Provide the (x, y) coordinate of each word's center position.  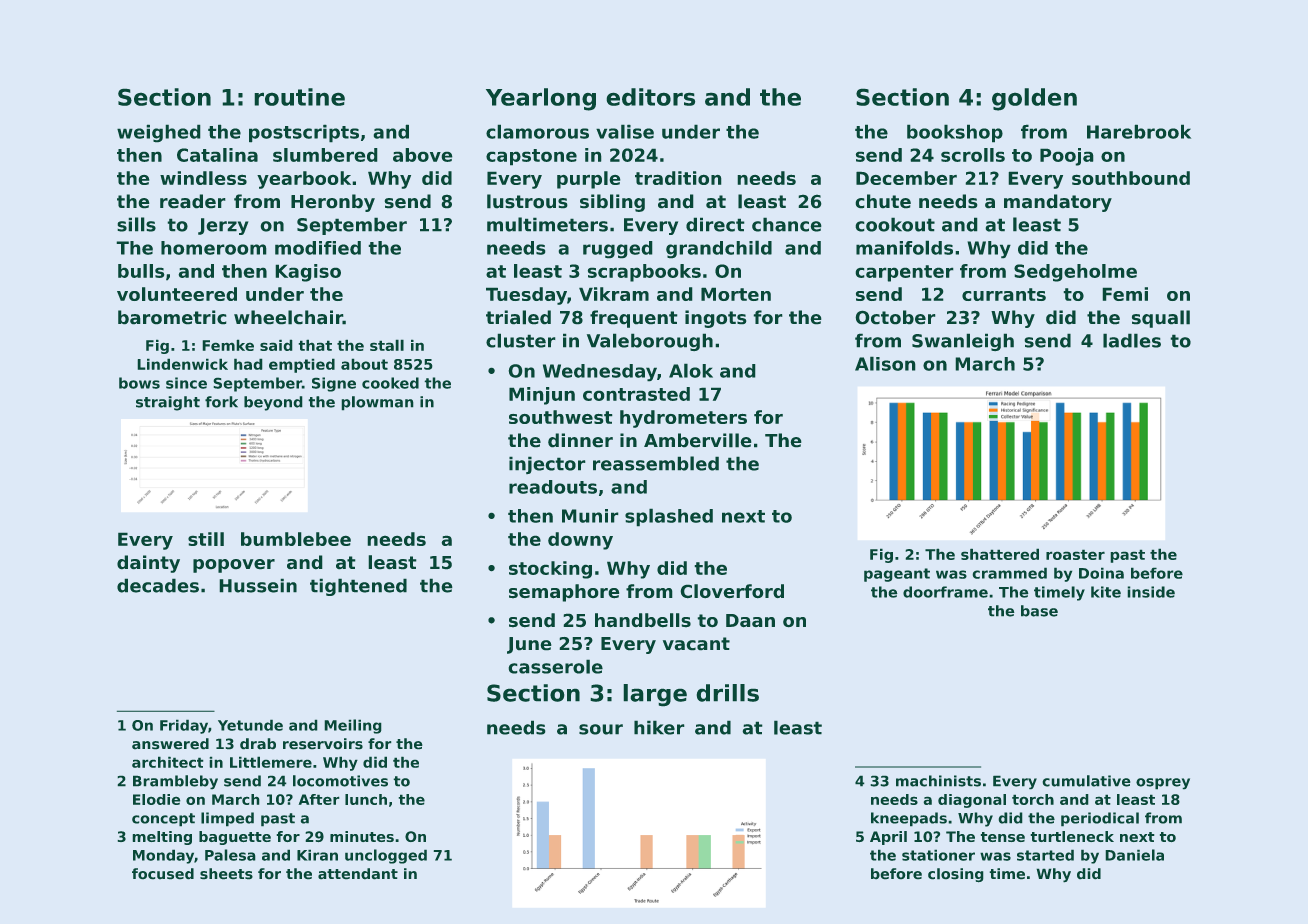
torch (1033, 799)
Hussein (258, 585)
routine (299, 97)
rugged (618, 250)
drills (727, 693)
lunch (366, 799)
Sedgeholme (1075, 273)
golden (1034, 99)
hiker (659, 727)
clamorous (537, 131)
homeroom (214, 248)
